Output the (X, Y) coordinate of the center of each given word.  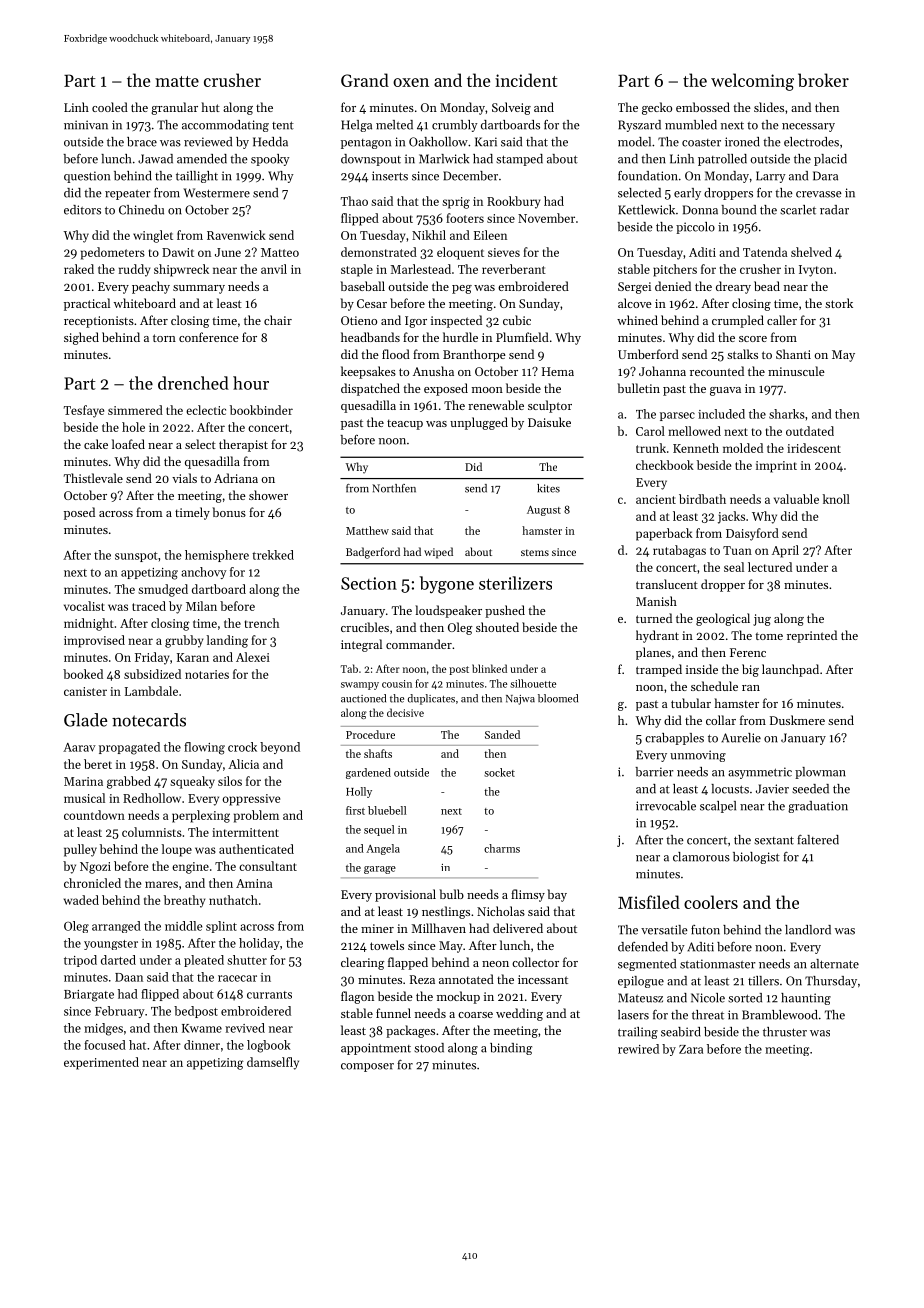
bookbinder (261, 410)
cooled (110, 107)
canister (85, 691)
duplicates (431, 699)
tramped (659, 670)
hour (251, 383)
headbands (370, 337)
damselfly (273, 1063)
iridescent (814, 448)
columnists (152, 832)
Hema (558, 371)
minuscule (796, 371)
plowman (820, 773)
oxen (411, 82)
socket (499, 772)
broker (823, 80)
